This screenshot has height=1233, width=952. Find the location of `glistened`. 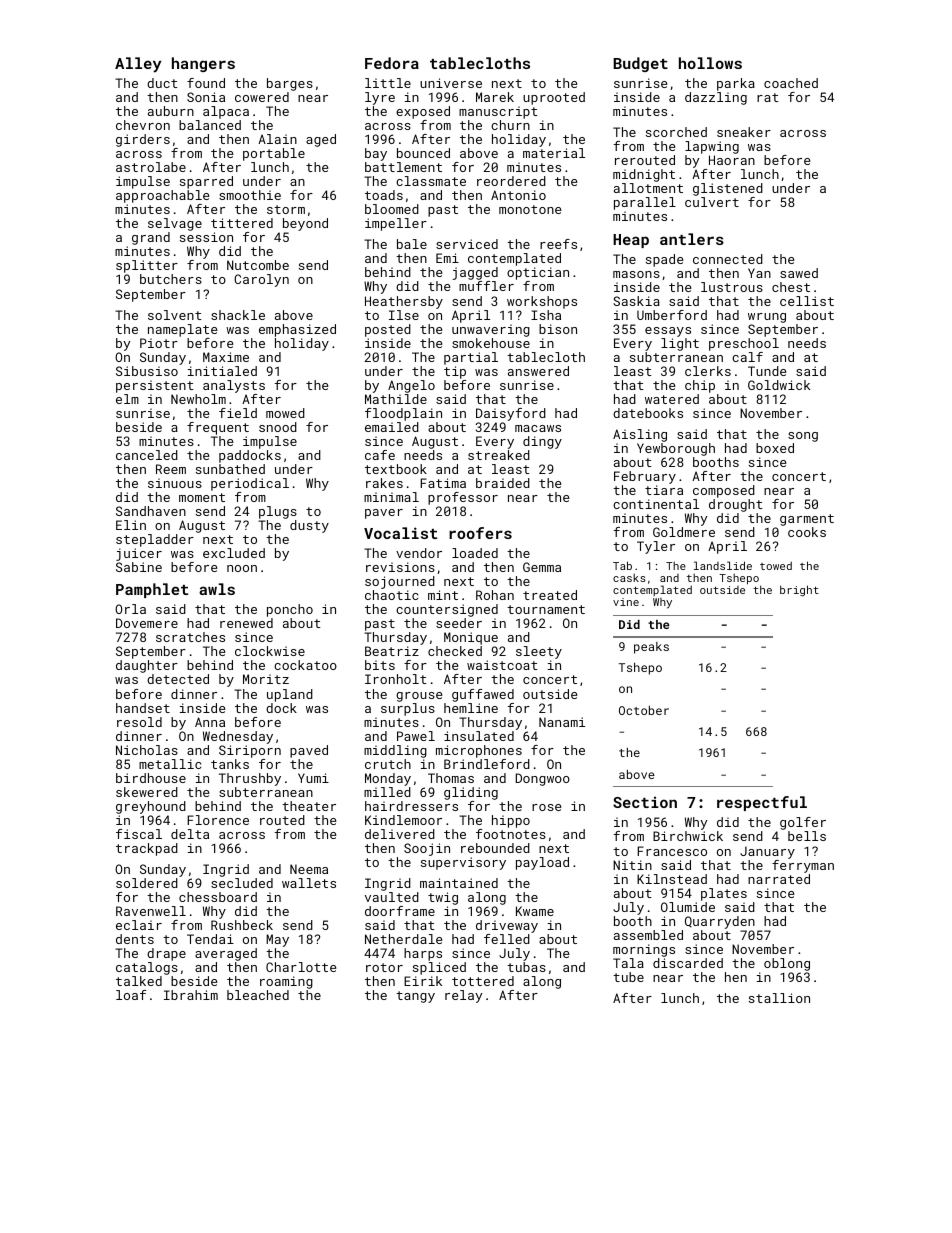

glistened is located at coordinates (728, 189).
